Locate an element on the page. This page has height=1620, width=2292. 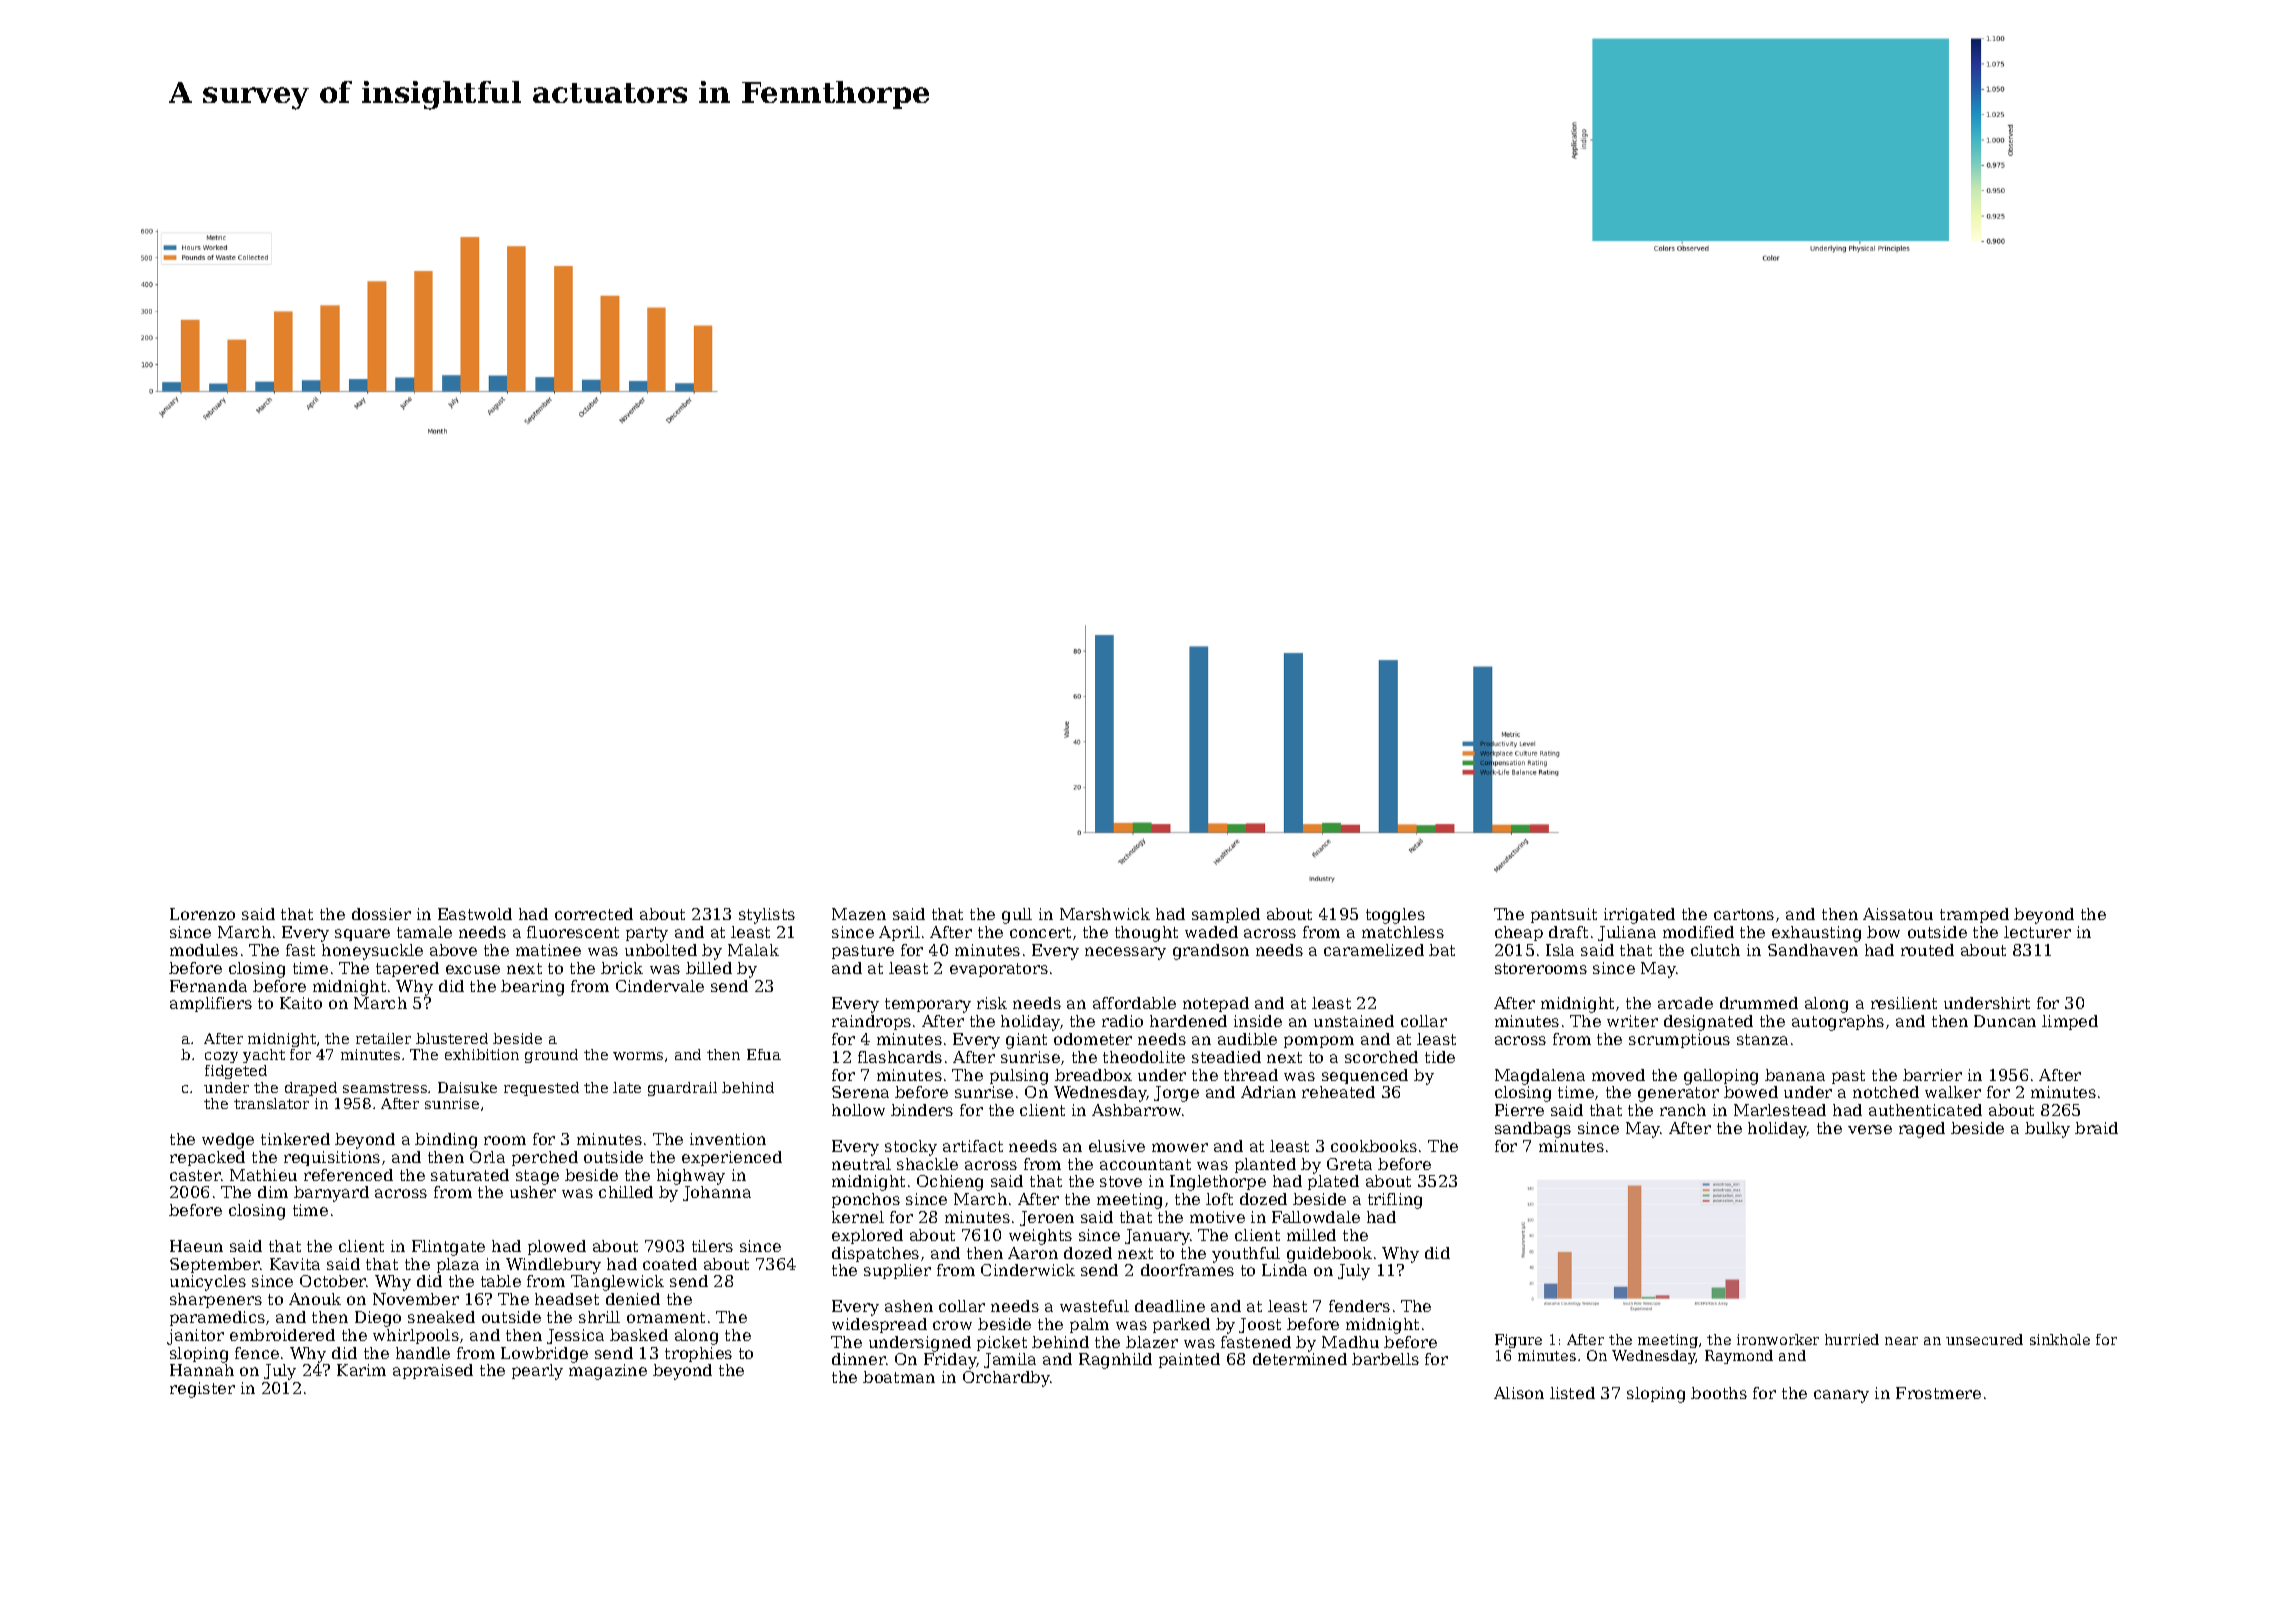
magazine is located at coordinates (608, 1372).
